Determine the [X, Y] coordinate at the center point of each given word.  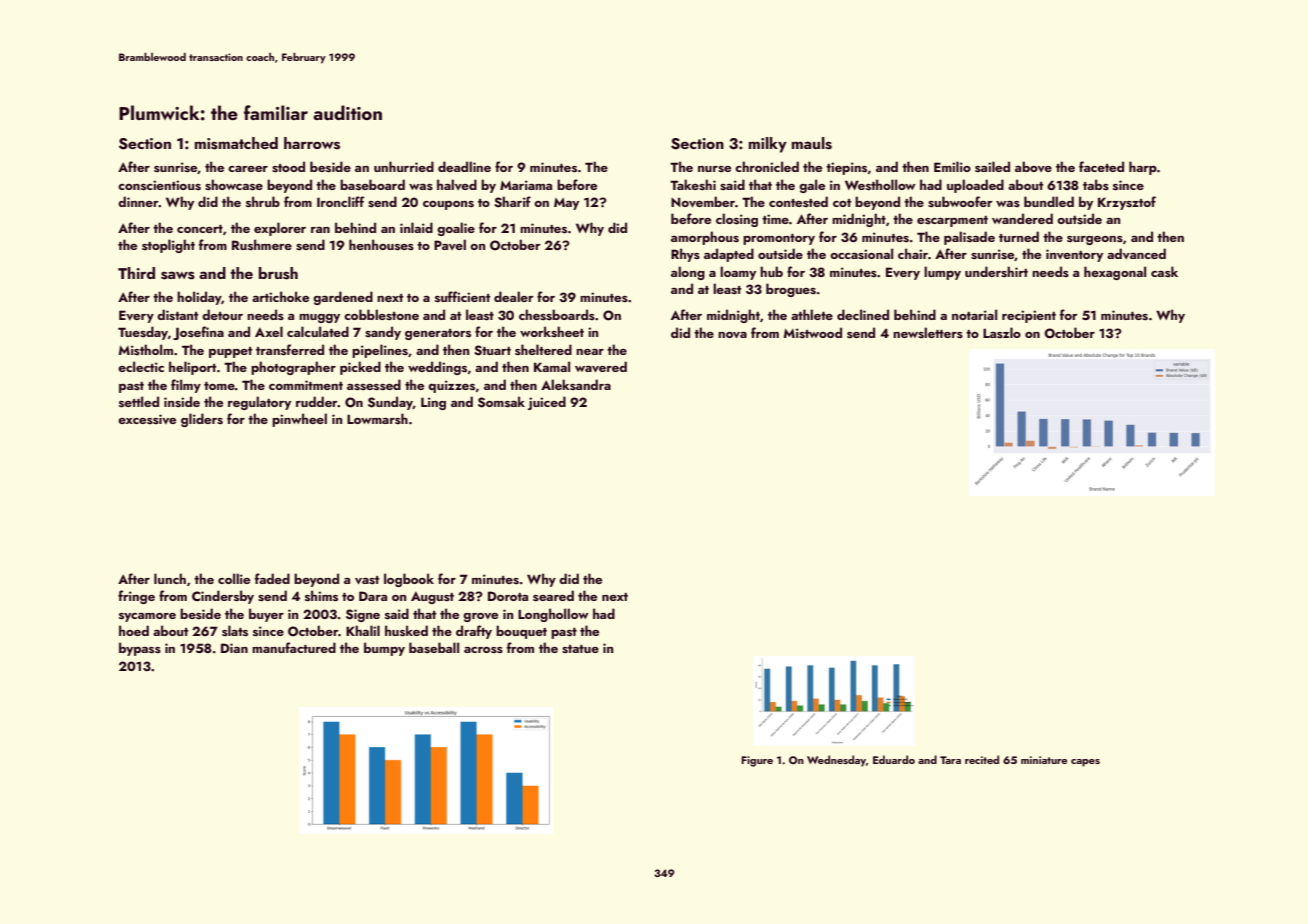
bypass [140, 649]
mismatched [236, 143]
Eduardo [894, 759]
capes [1085, 763]
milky [768, 145]
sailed [992, 166]
